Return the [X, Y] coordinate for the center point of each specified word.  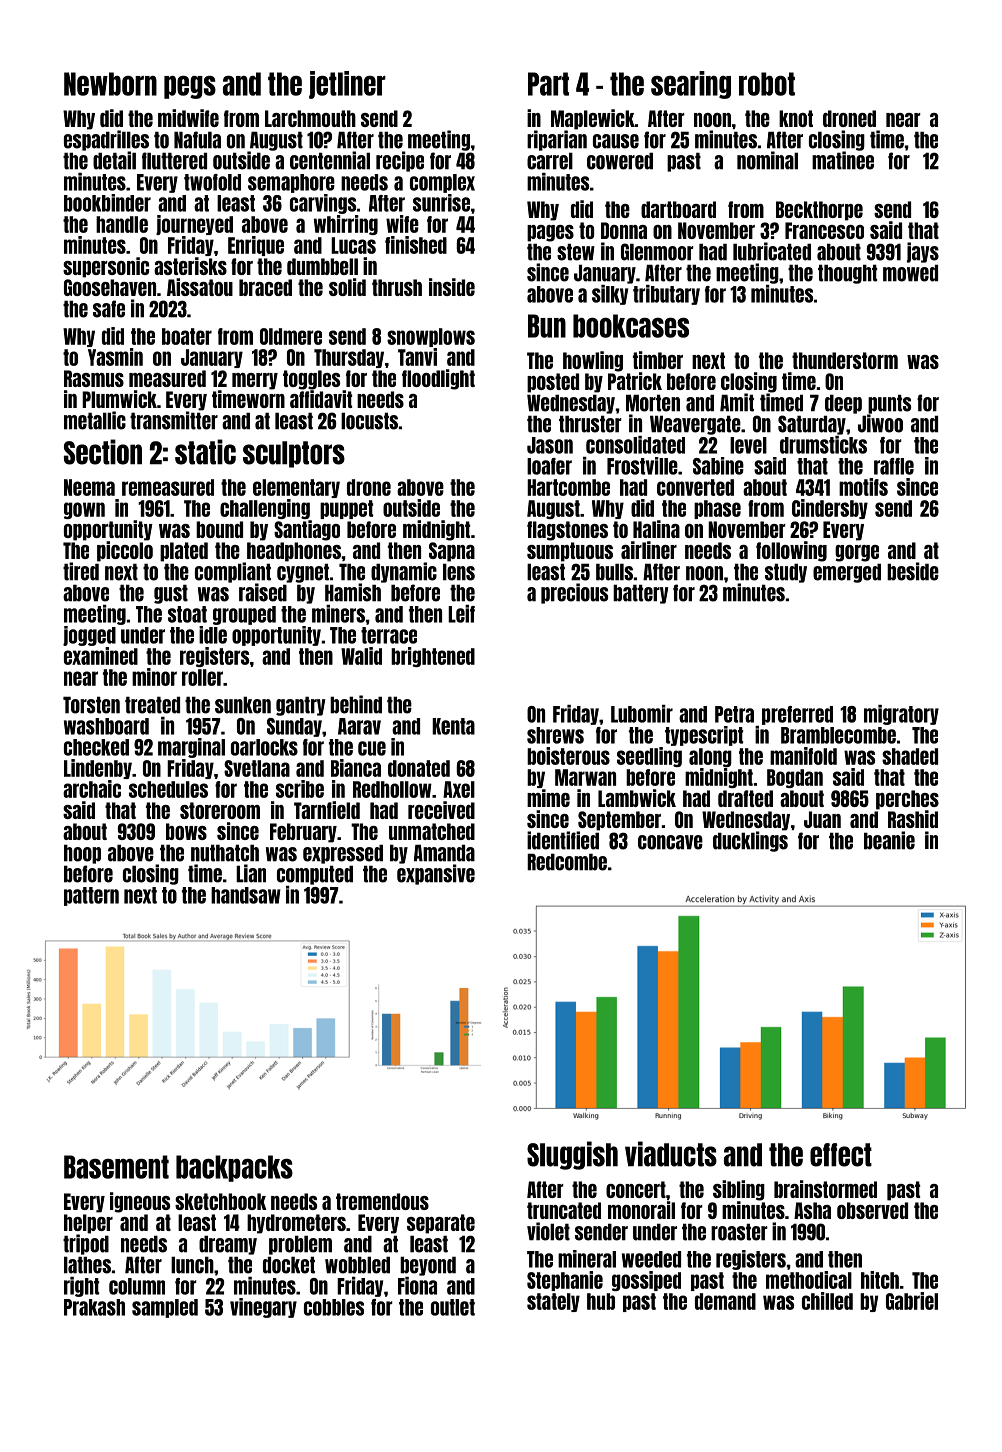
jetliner [347, 85]
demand [725, 1301]
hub [601, 1301]
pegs [190, 87]
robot [767, 84]
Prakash [94, 1307]
